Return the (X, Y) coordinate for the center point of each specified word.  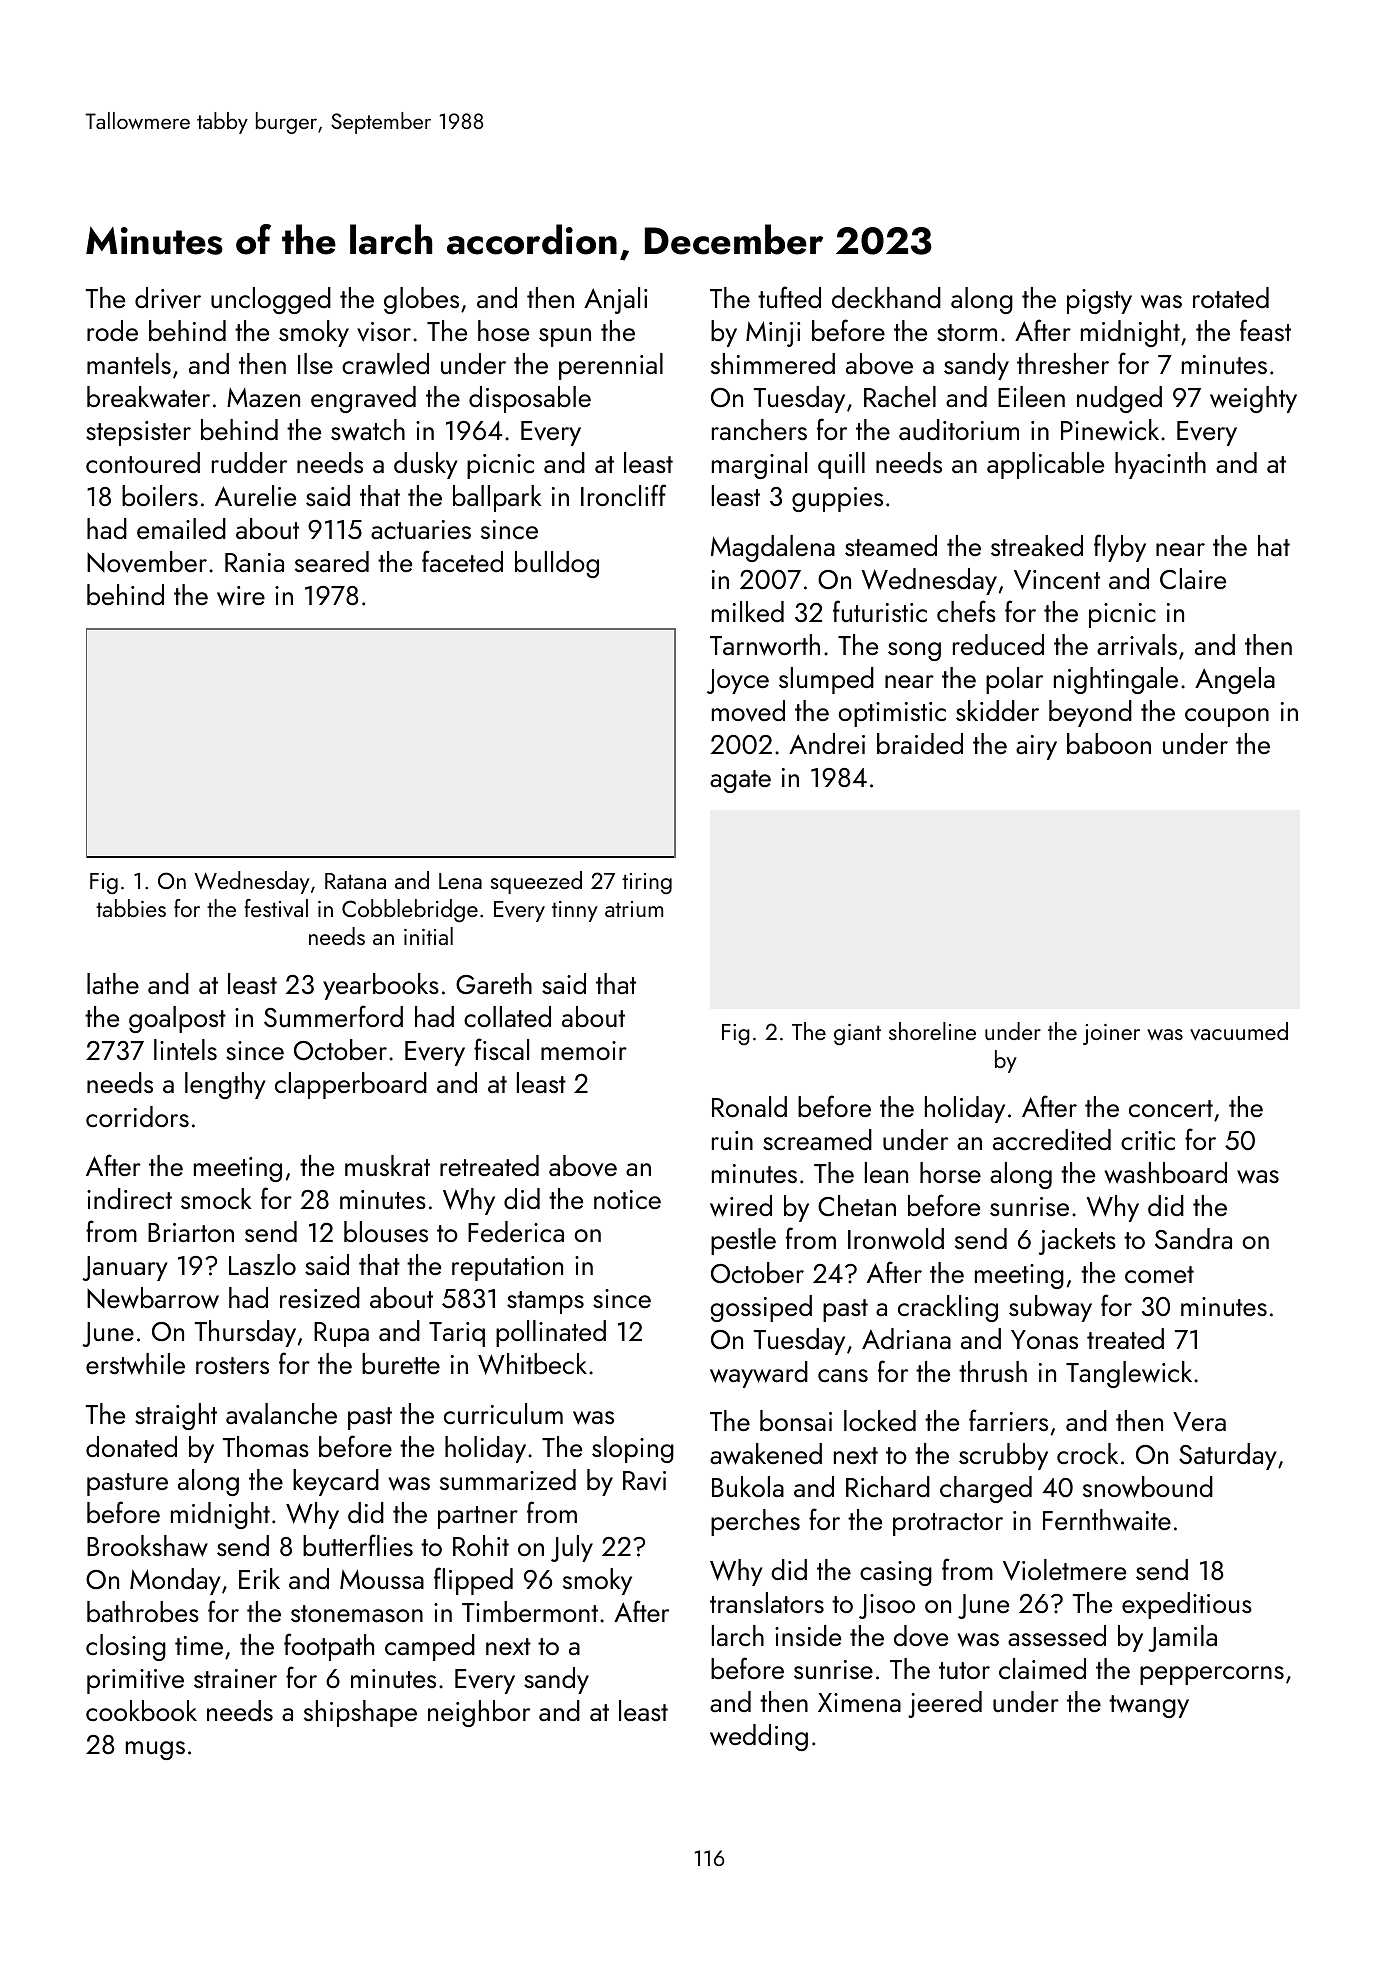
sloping (633, 1449)
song (914, 651)
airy (1036, 747)
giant (857, 1035)
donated (131, 1446)
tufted (789, 297)
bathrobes (143, 1611)
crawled (385, 364)
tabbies (131, 908)
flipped (473, 1581)
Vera (1199, 1422)
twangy (1149, 1706)
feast (1265, 330)
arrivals (1137, 645)
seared (332, 561)
